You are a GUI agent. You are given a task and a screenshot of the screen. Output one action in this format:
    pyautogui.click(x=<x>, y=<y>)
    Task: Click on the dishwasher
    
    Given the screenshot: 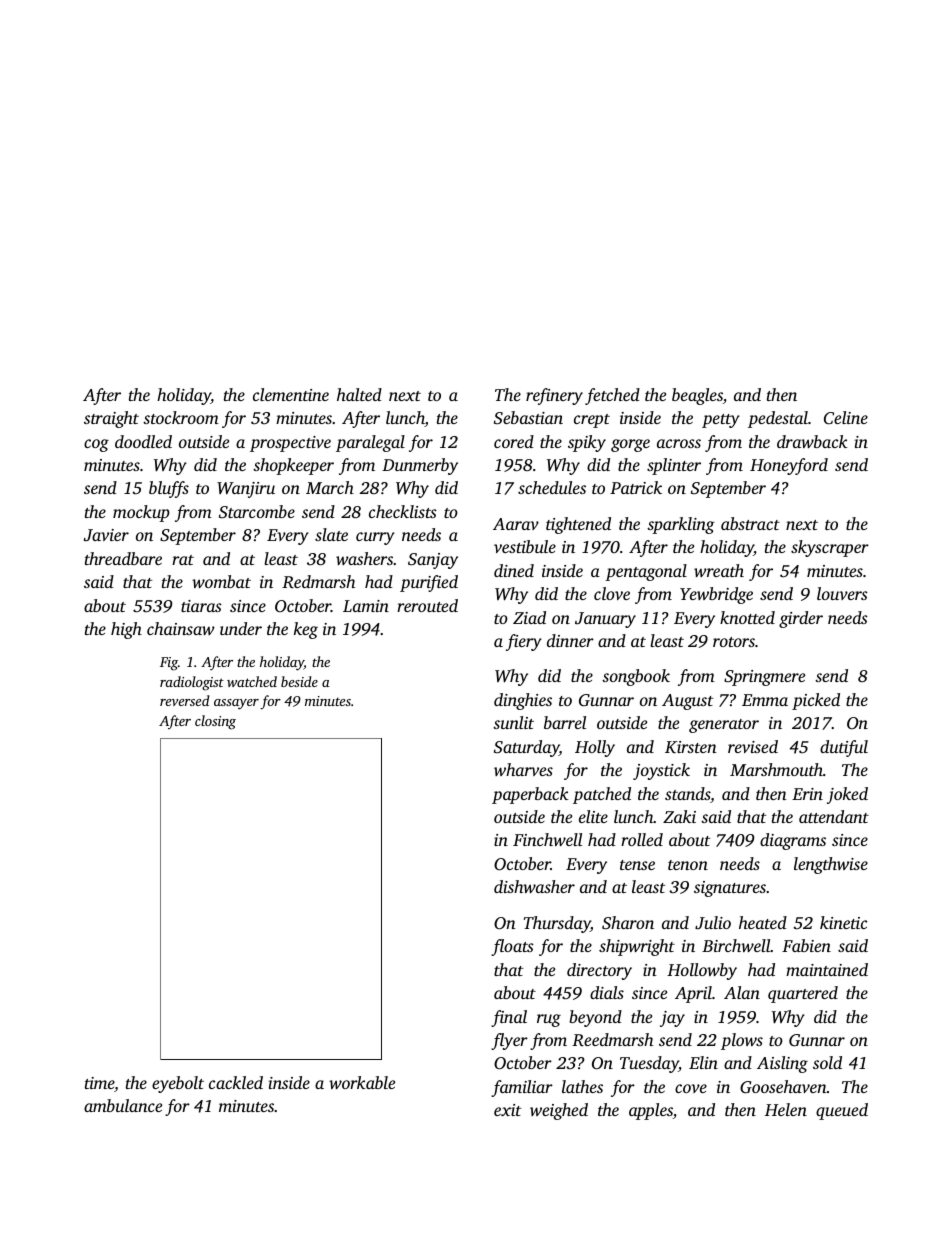 What is the action you would take?
    pyautogui.click(x=534, y=886)
